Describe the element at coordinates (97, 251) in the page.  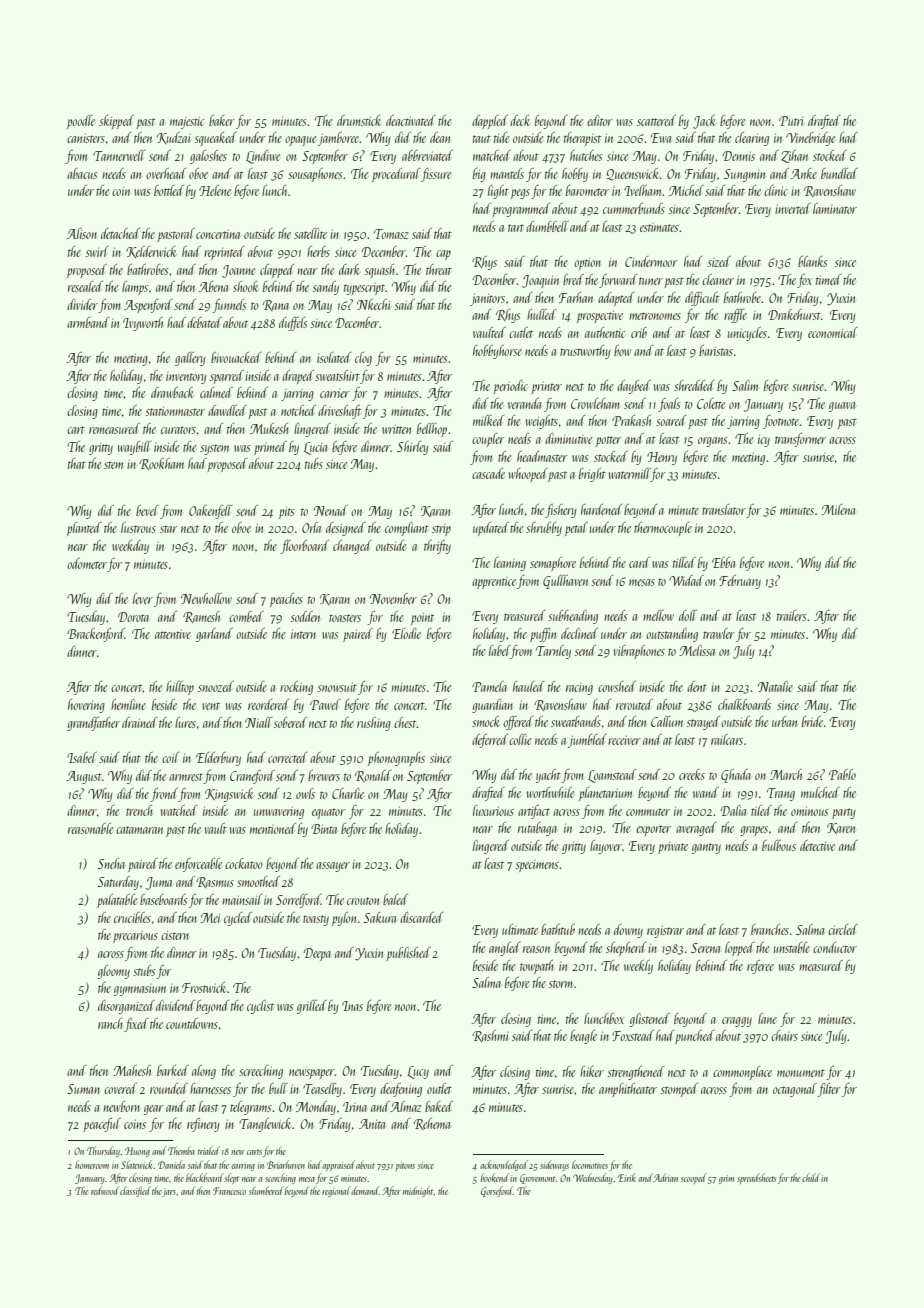
I see `swirl` at that location.
